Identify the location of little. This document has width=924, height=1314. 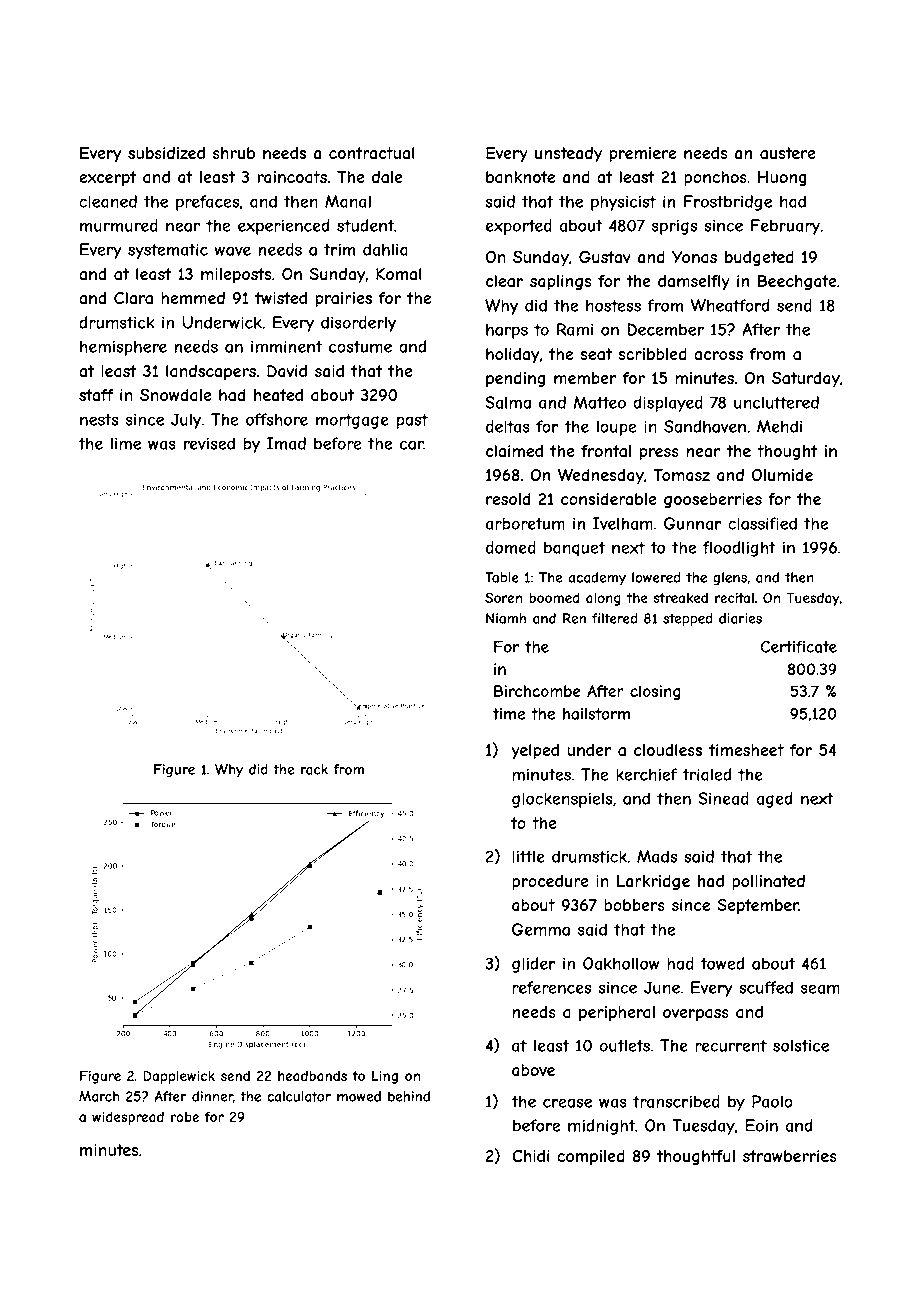
(528, 856).
